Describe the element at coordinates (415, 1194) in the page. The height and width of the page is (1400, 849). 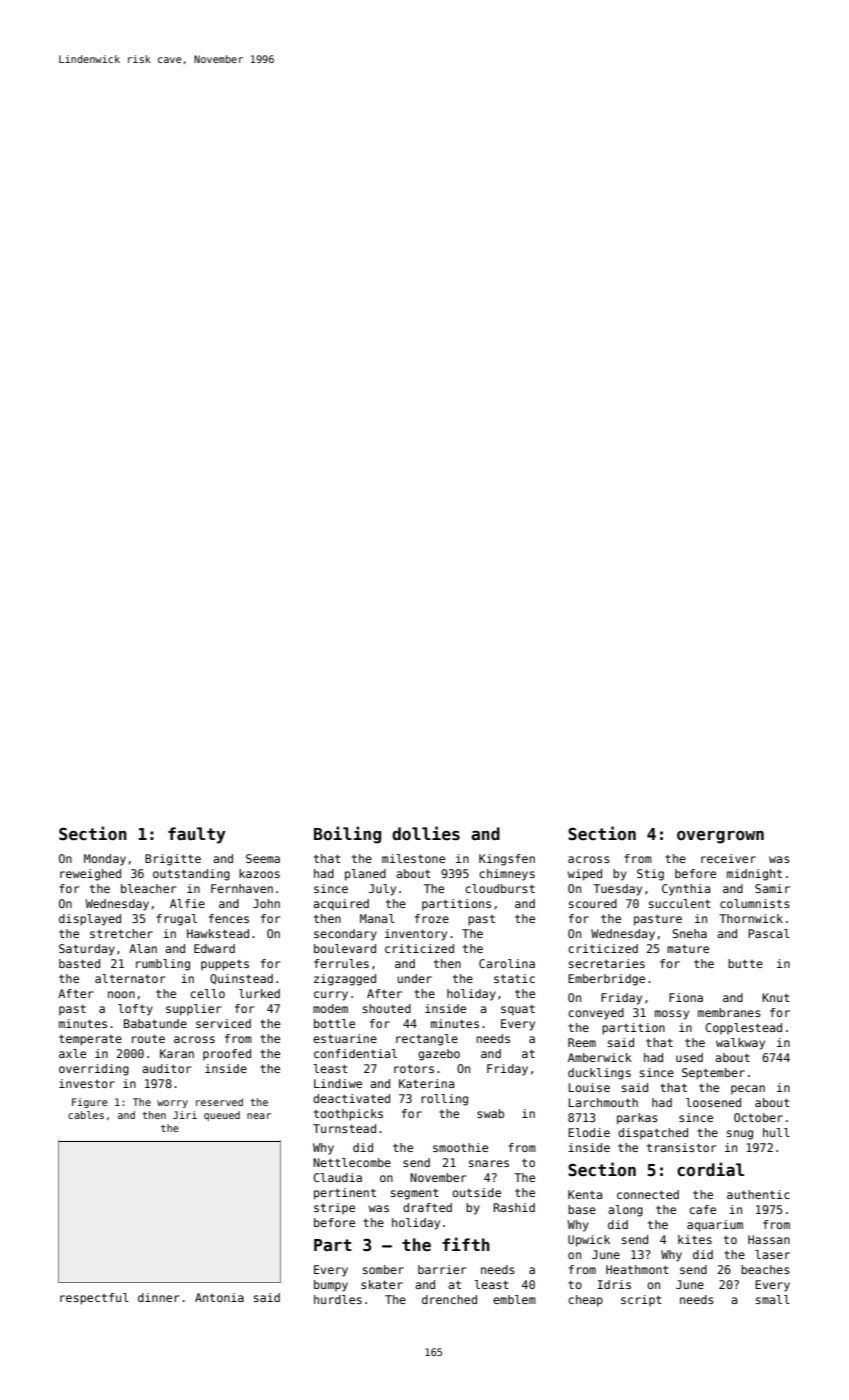
I see `segment` at that location.
